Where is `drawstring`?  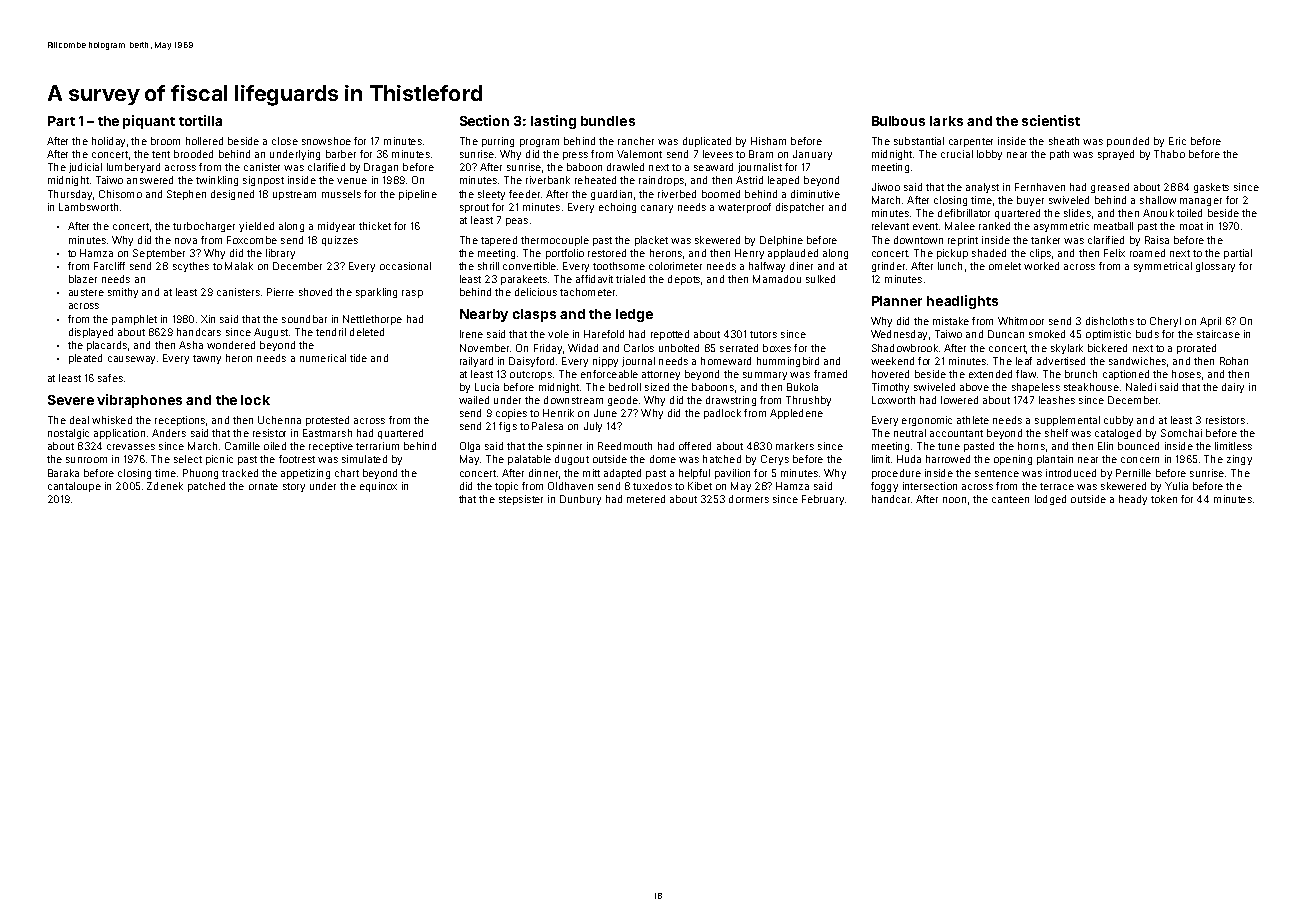 drawstring is located at coordinates (731, 401).
